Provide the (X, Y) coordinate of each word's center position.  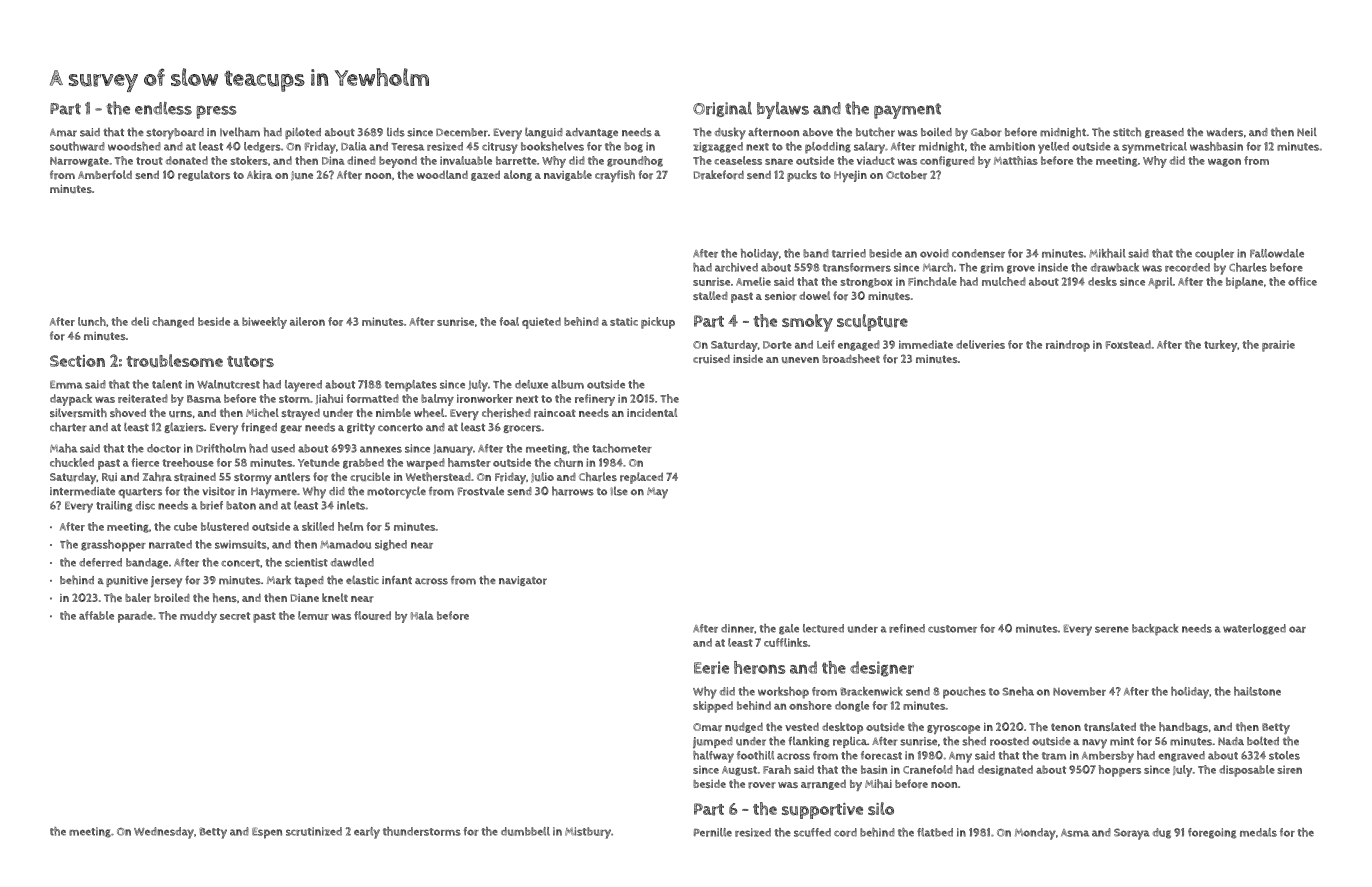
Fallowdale (1277, 253)
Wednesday (164, 833)
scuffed (812, 832)
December (462, 132)
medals (1258, 832)
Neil (1307, 132)
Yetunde (319, 462)
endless (163, 108)
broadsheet (851, 359)
